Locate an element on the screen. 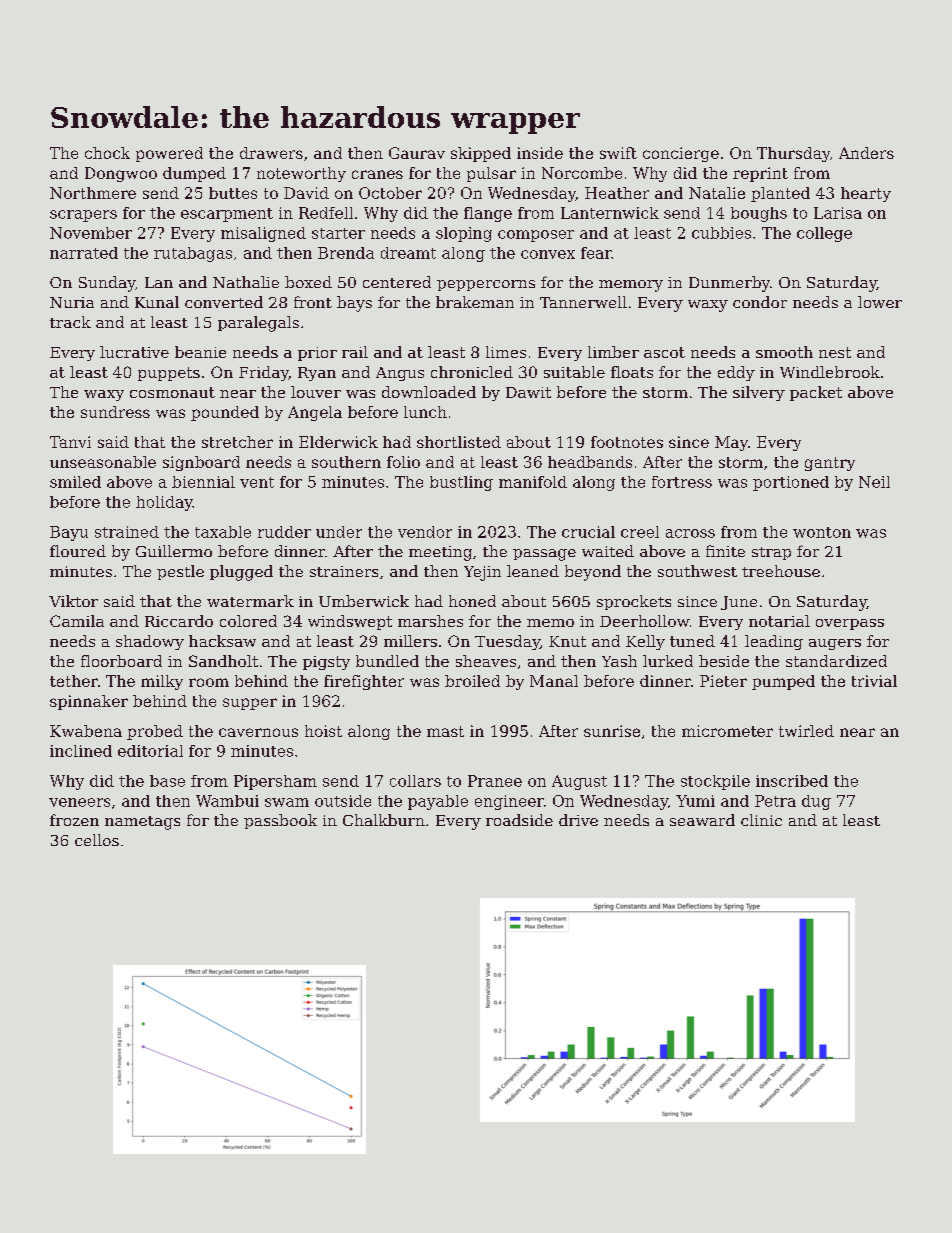 The height and width of the screenshot is (1233, 952). outside is located at coordinates (343, 801).
